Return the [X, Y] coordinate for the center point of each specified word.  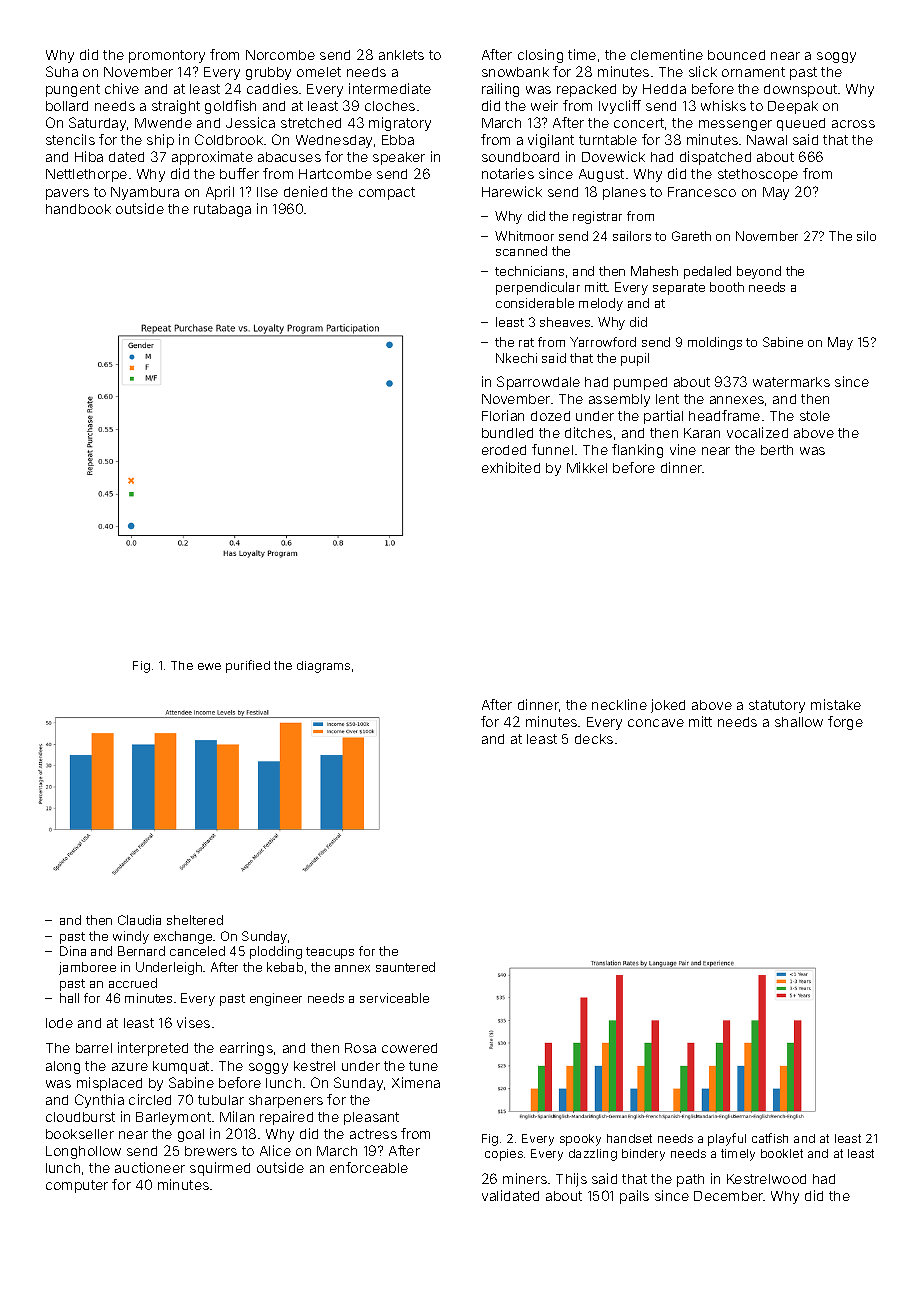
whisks [723, 105]
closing [540, 56]
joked [668, 706]
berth [777, 450]
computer [77, 1186]
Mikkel [587, 467]
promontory [167, 56]
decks [594, 739]
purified [248, 666]
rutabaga [222, 210]
